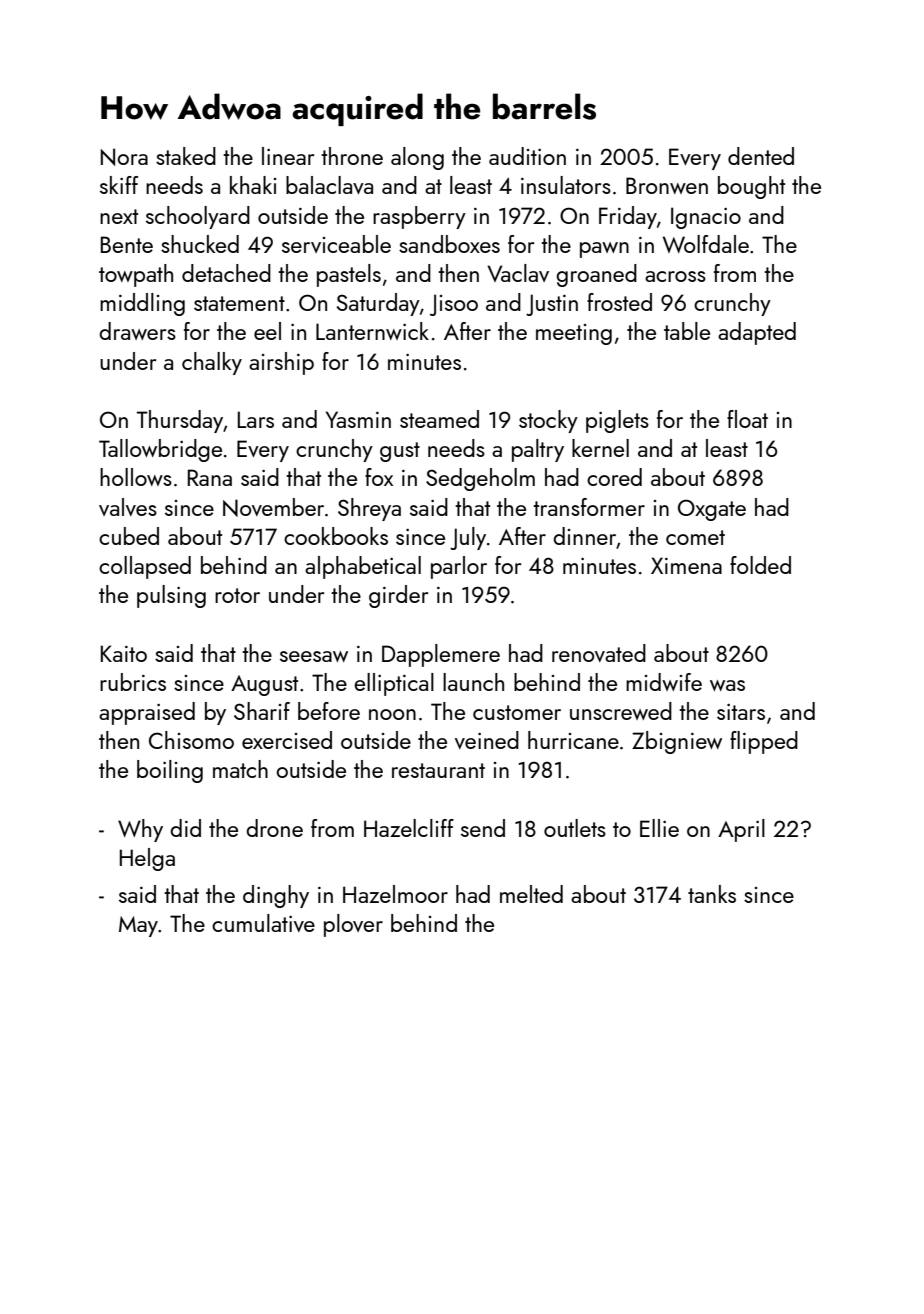 The image size is (924, 1314). Describe the element at coordinates (527, 156) in the document. I see `audition` at that location.
